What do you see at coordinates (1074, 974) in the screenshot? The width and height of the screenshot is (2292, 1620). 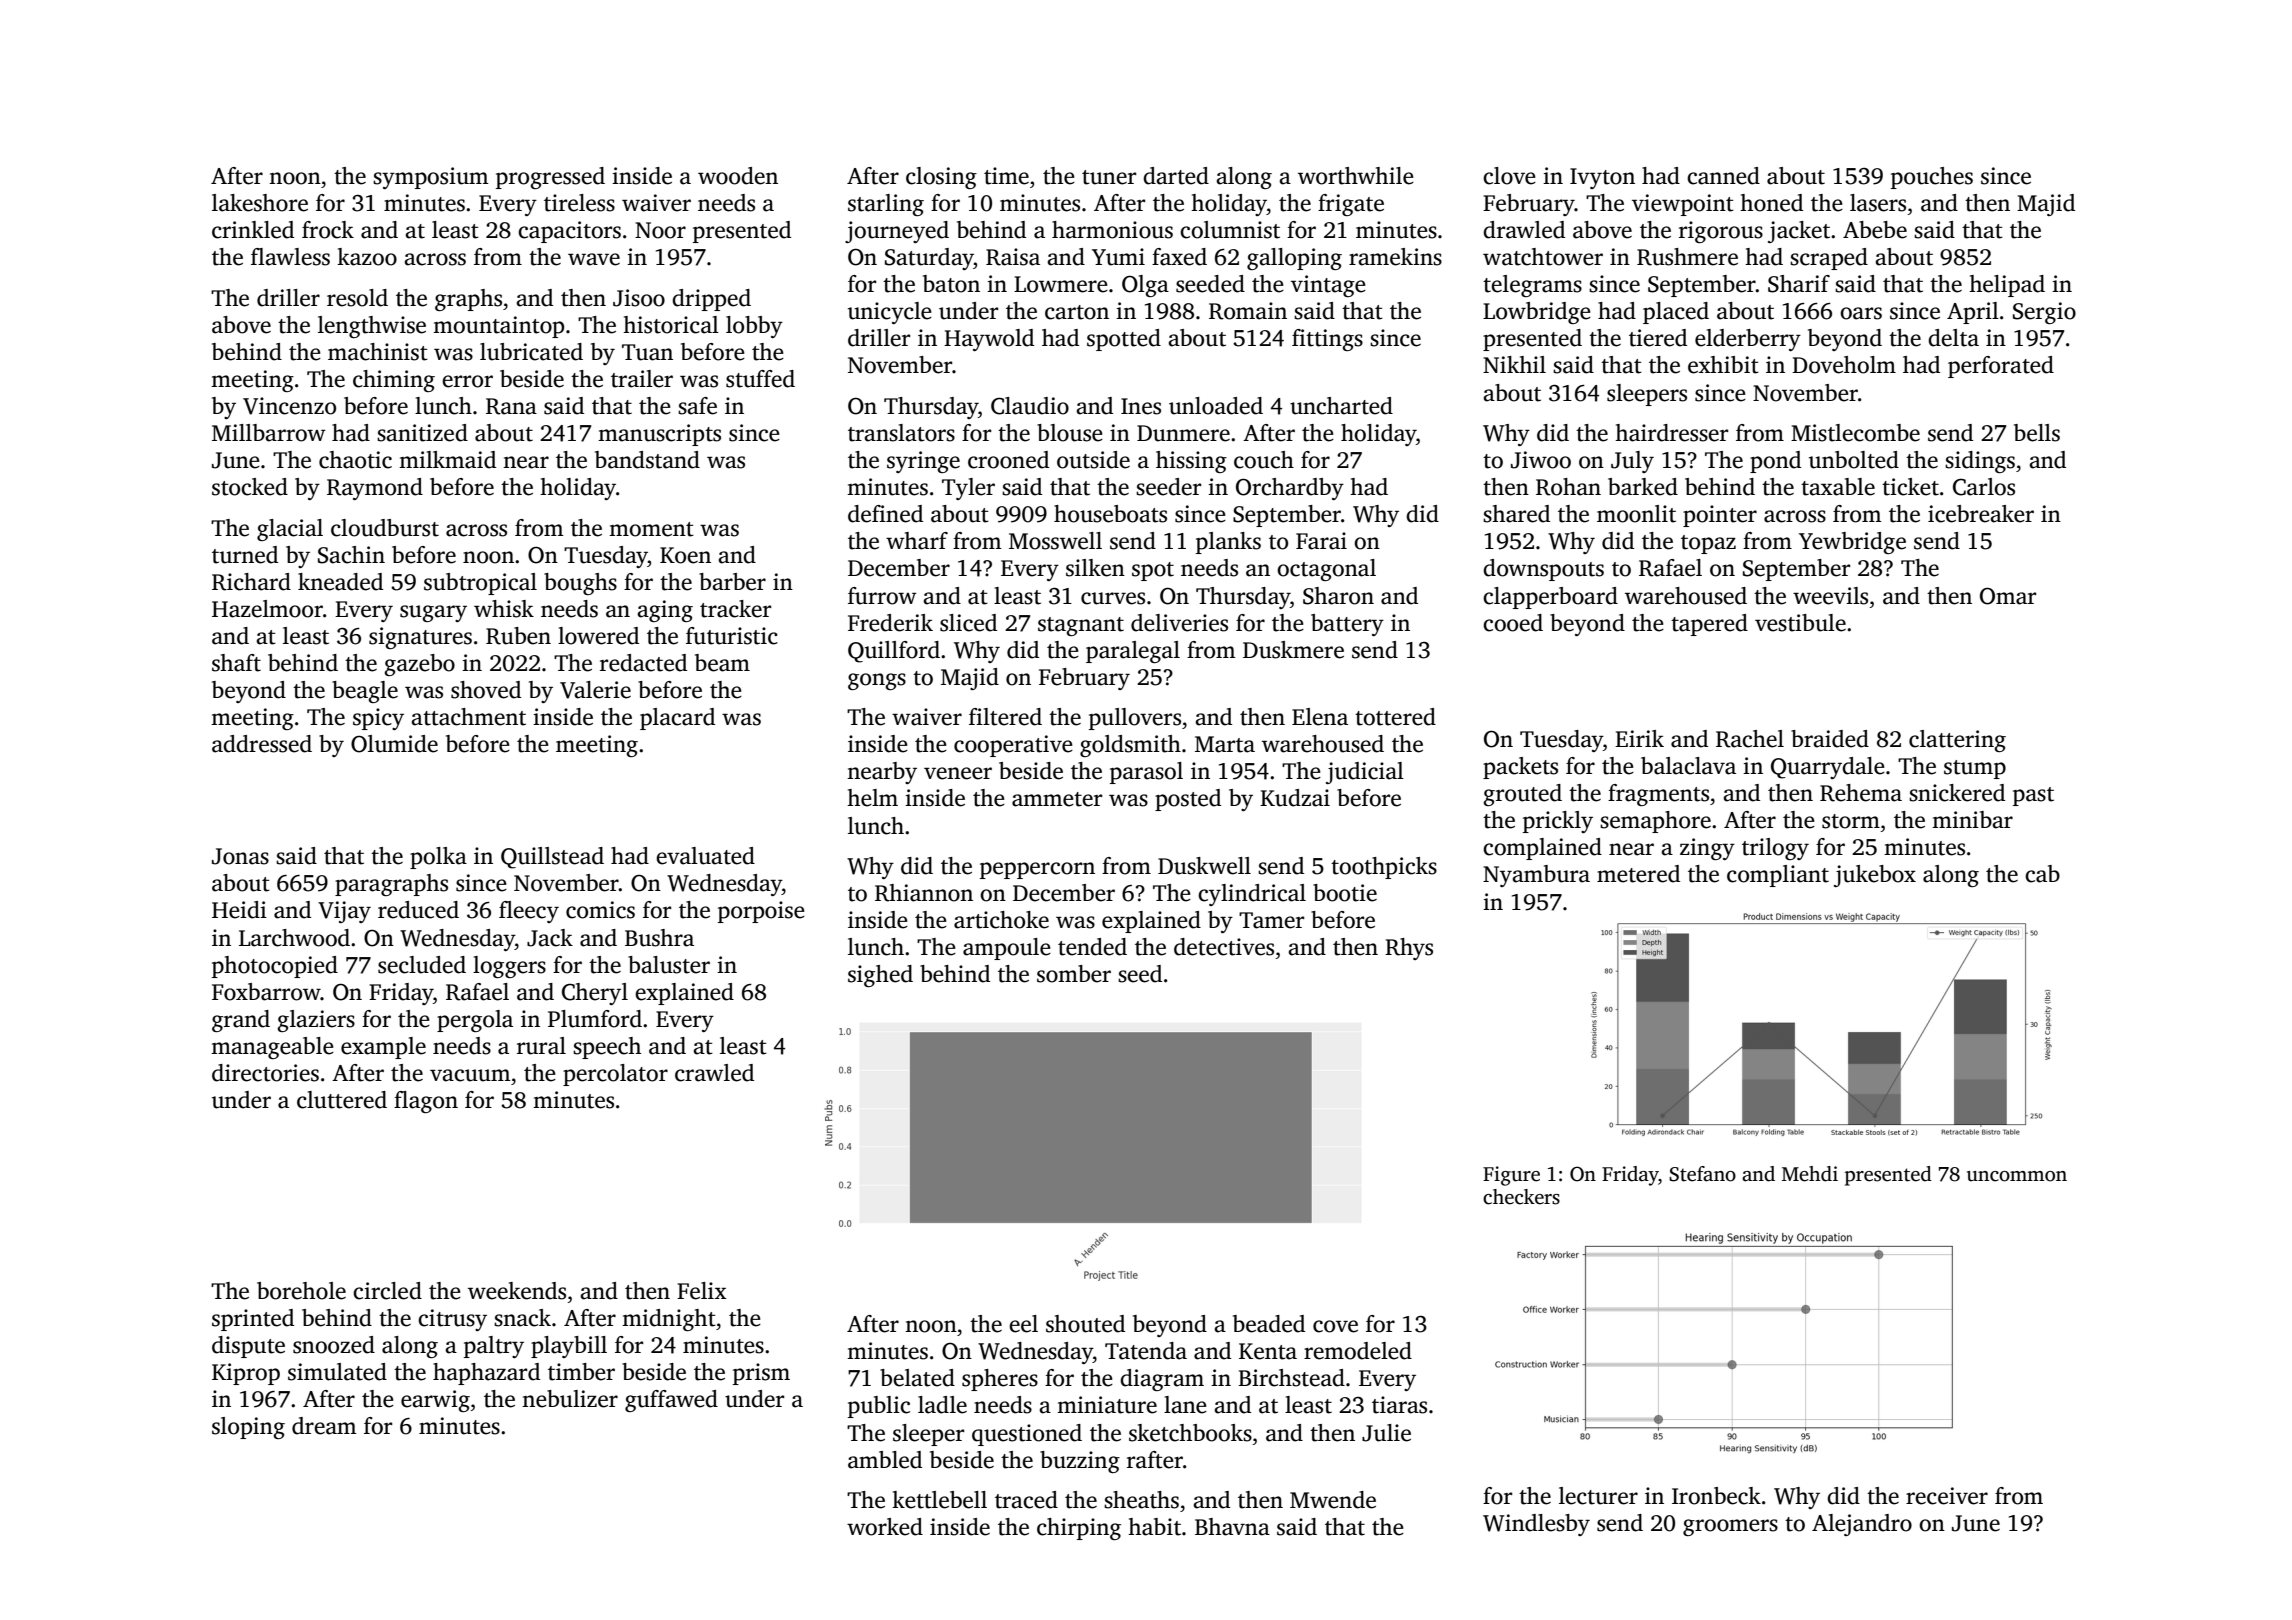 I see `somber` at bounding box center [1074, 974].
